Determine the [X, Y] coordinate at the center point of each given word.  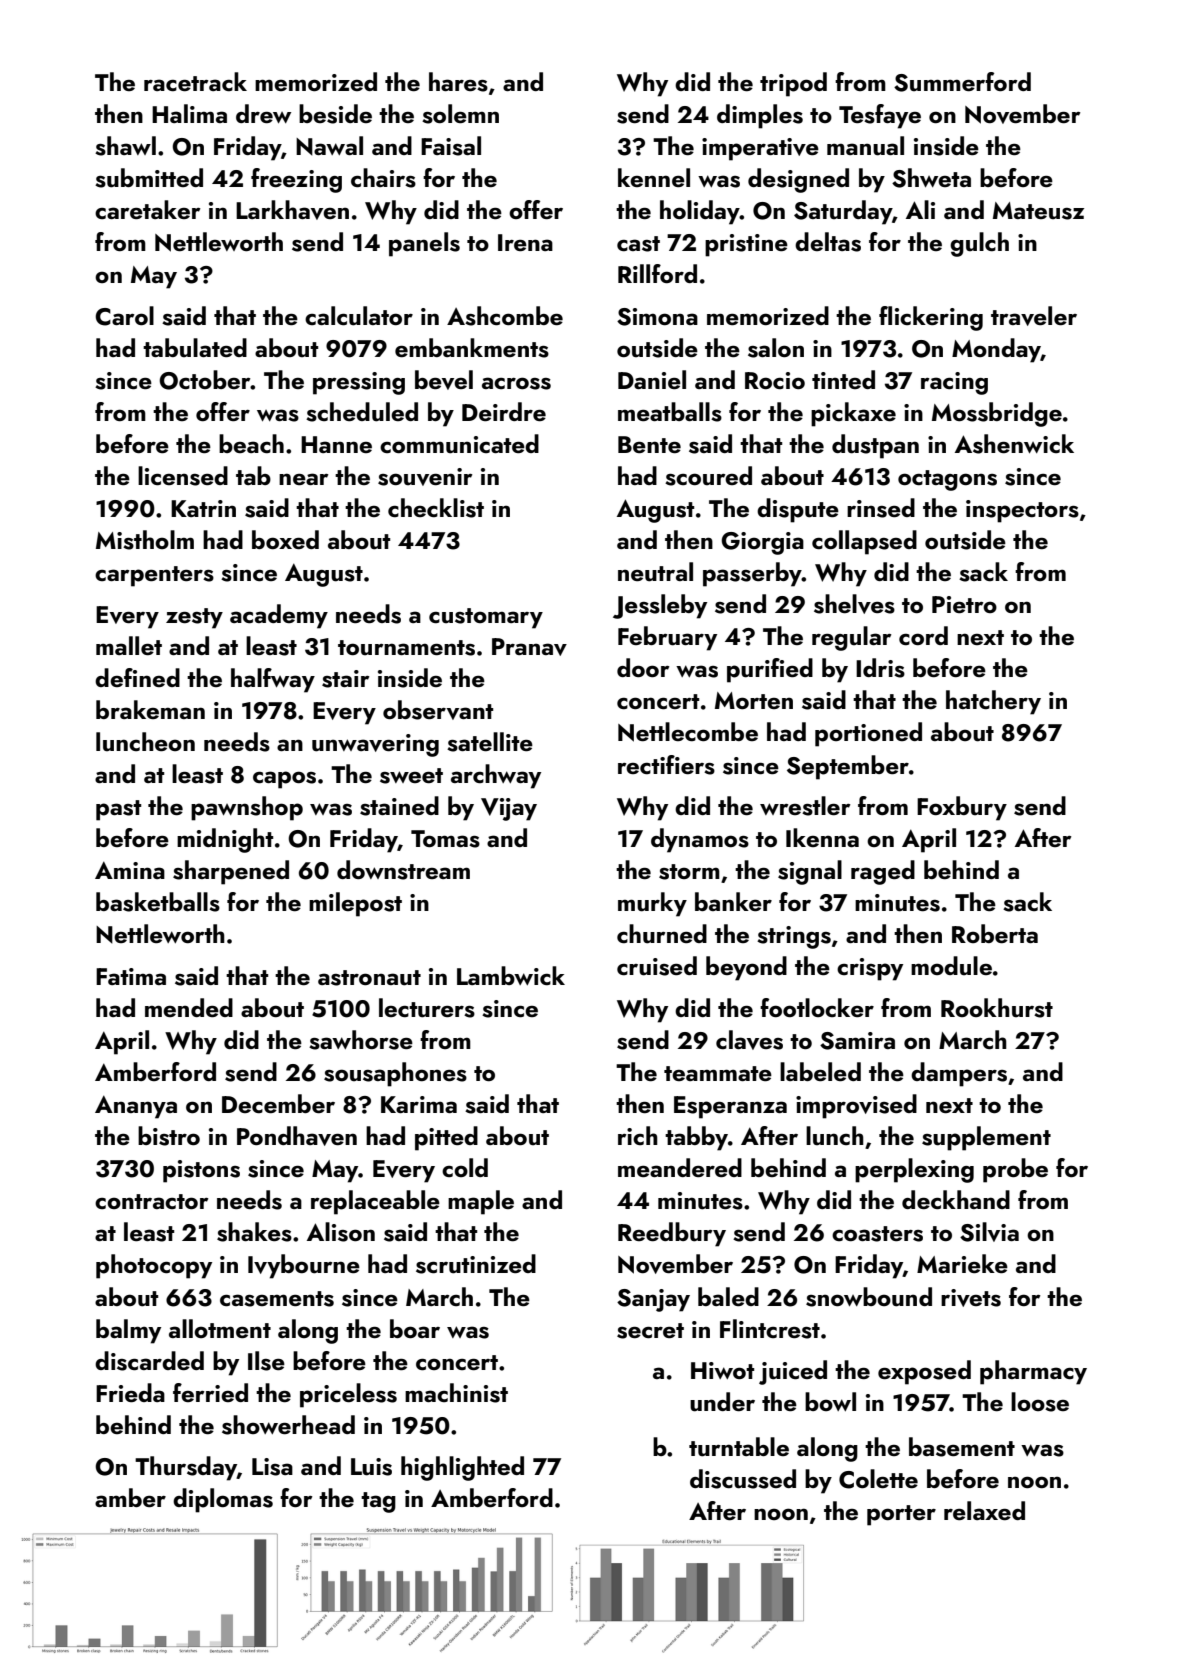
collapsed [864, 542]
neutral [655, 572]
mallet [129, 645]
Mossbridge [997, 414]
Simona [657, 317]
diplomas [223, 1500]
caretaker [147, 209]
